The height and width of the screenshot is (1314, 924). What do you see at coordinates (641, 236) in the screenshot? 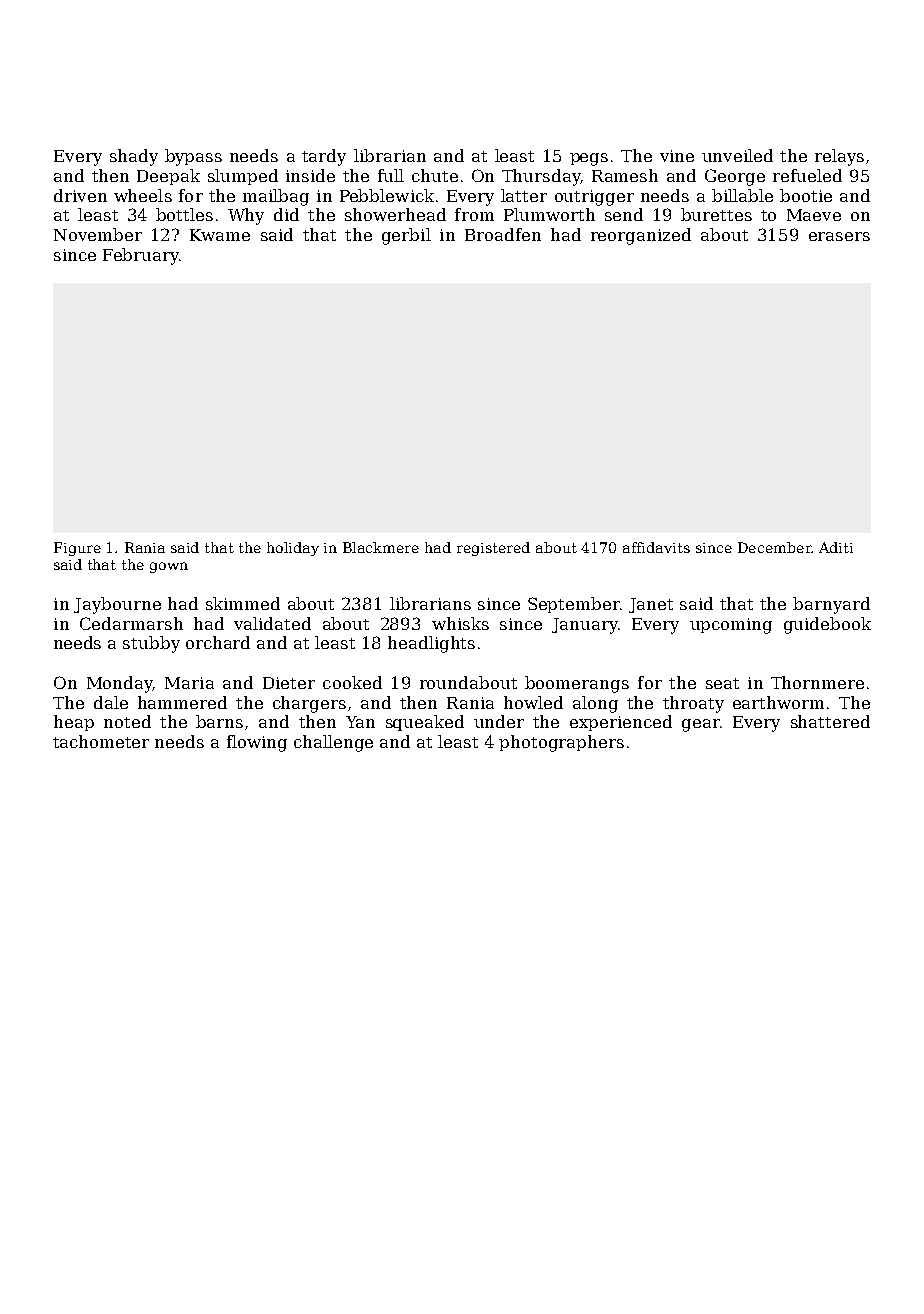
I see `reorganized` at bounding box center [641, 236].
